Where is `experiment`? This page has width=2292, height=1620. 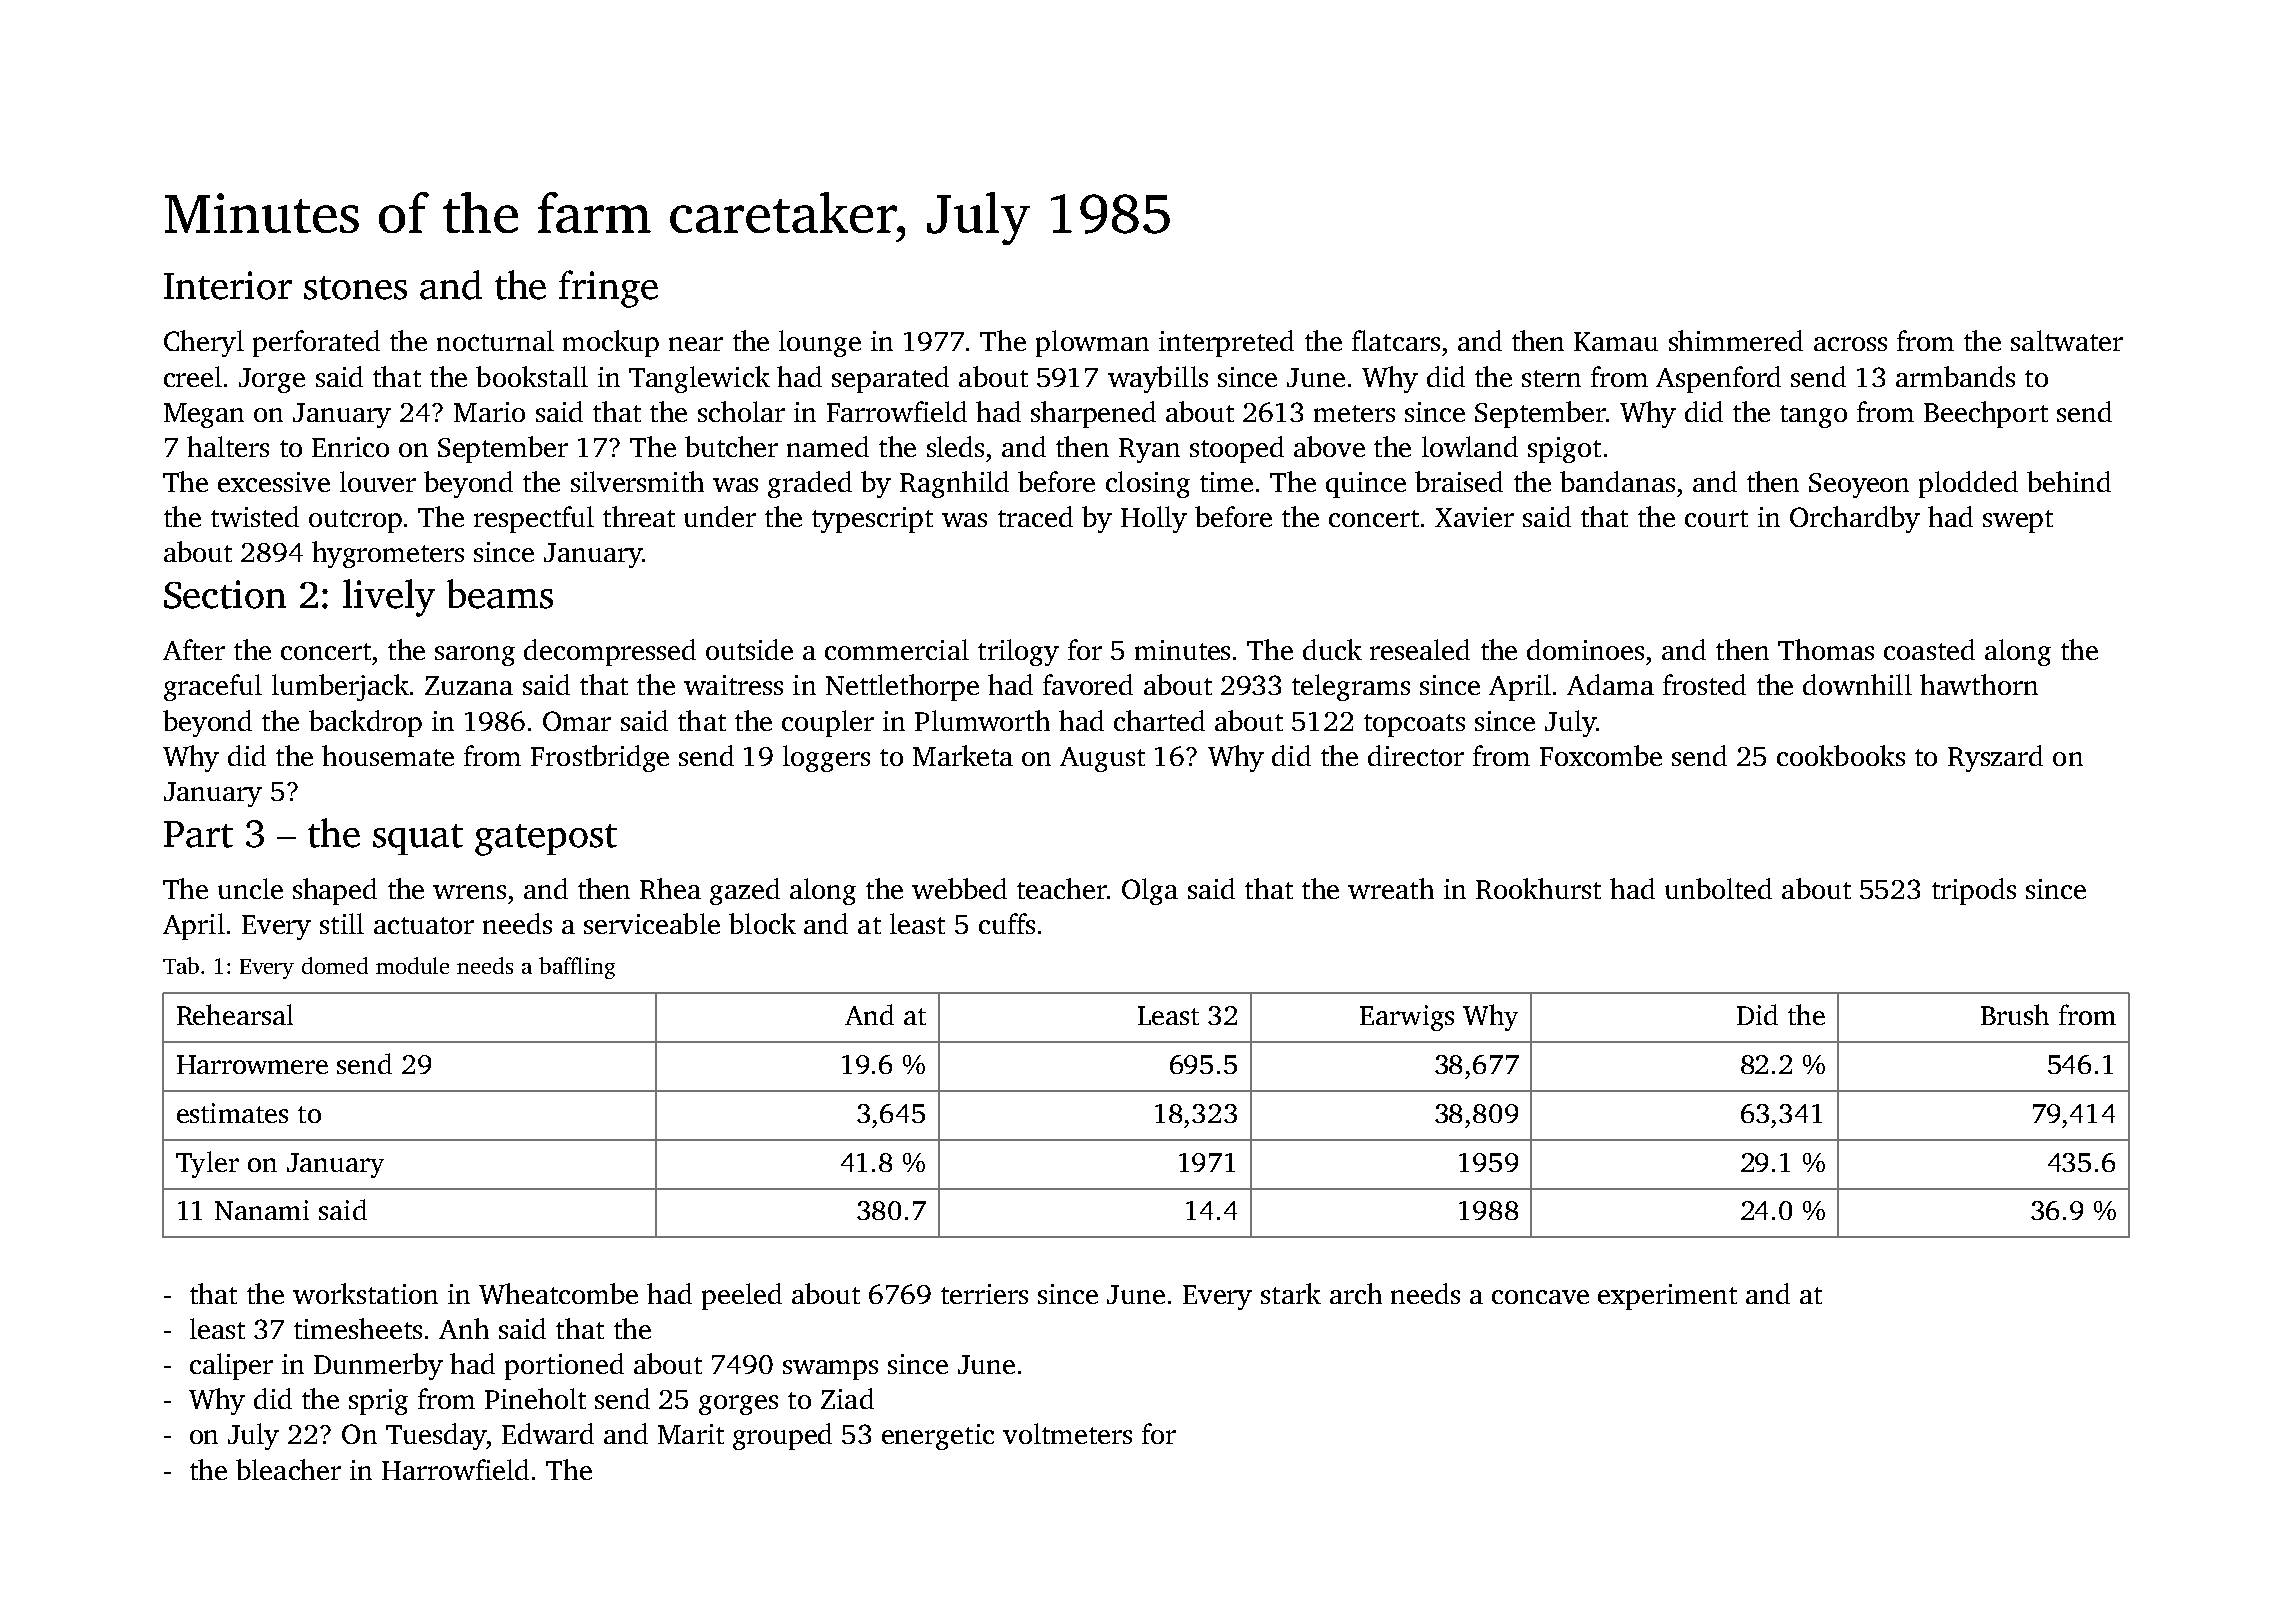
experiment is located at coordinates (1667, 1297).
